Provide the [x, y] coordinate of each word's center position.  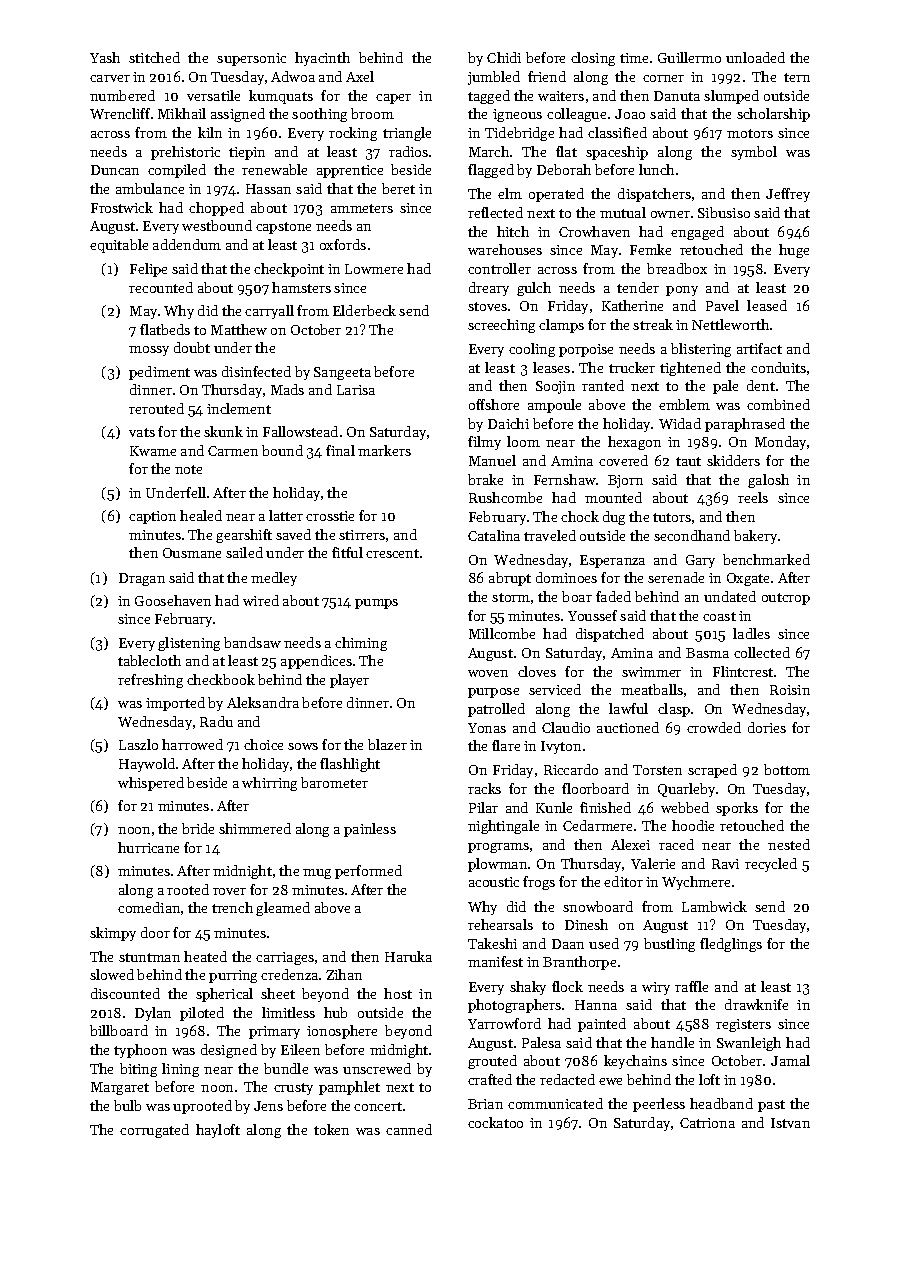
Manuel [492, 460]
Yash [105, 57]
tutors [672, 517]
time [634, 58]
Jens [268, 1106]
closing [593, 59]
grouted [492, 1062]
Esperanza [612, 561]
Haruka [408, 956]
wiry [656, 988]
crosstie [330, 516]
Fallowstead [300, 431]
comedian [149, 907]
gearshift [244, 536]
